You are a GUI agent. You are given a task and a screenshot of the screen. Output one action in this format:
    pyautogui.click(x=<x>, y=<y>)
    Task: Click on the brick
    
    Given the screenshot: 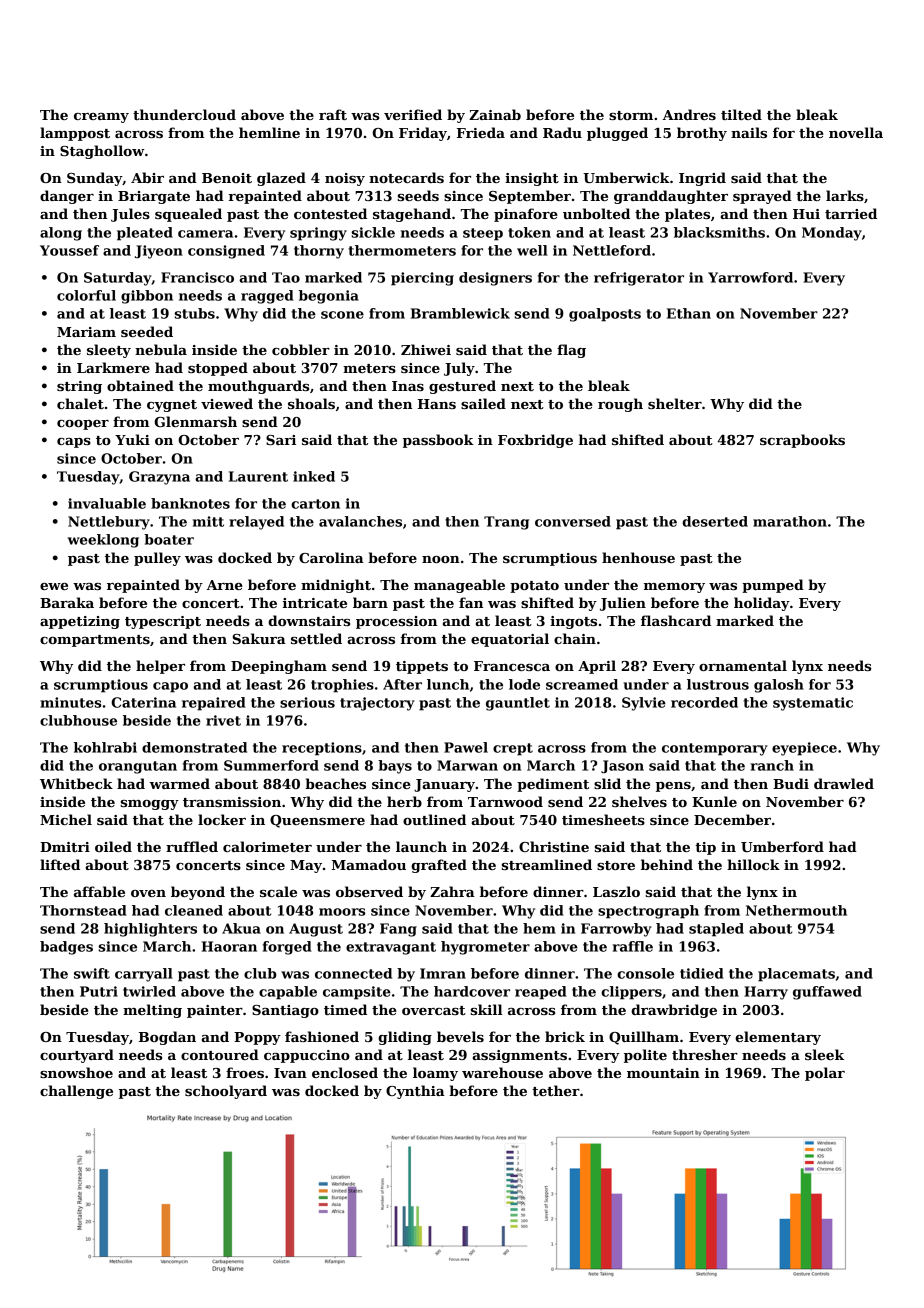 What is the action you would take?
    pyautogui.click(x=565, y=1036)
